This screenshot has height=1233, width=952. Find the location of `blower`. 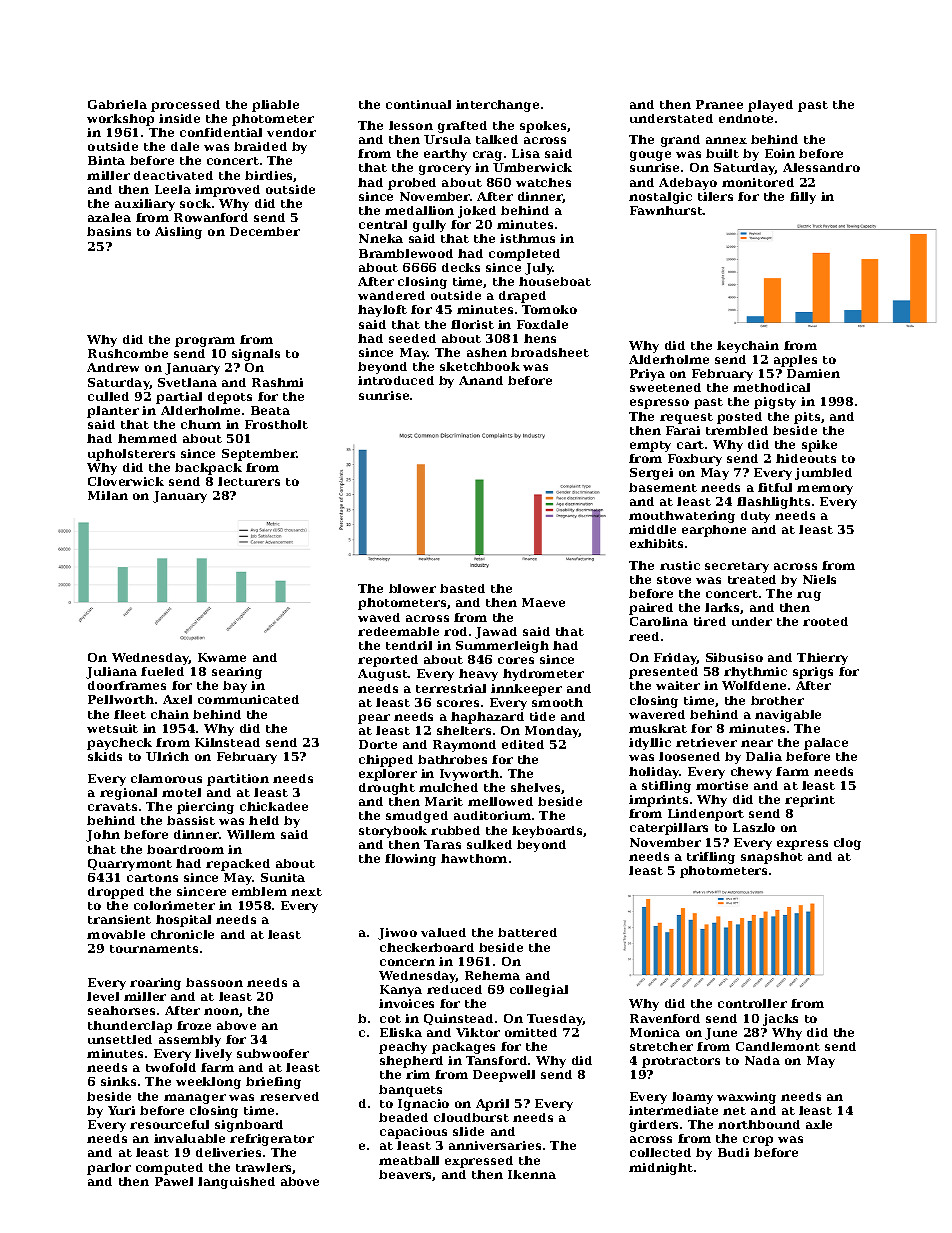

blower is located at coordinates (412, 588).
